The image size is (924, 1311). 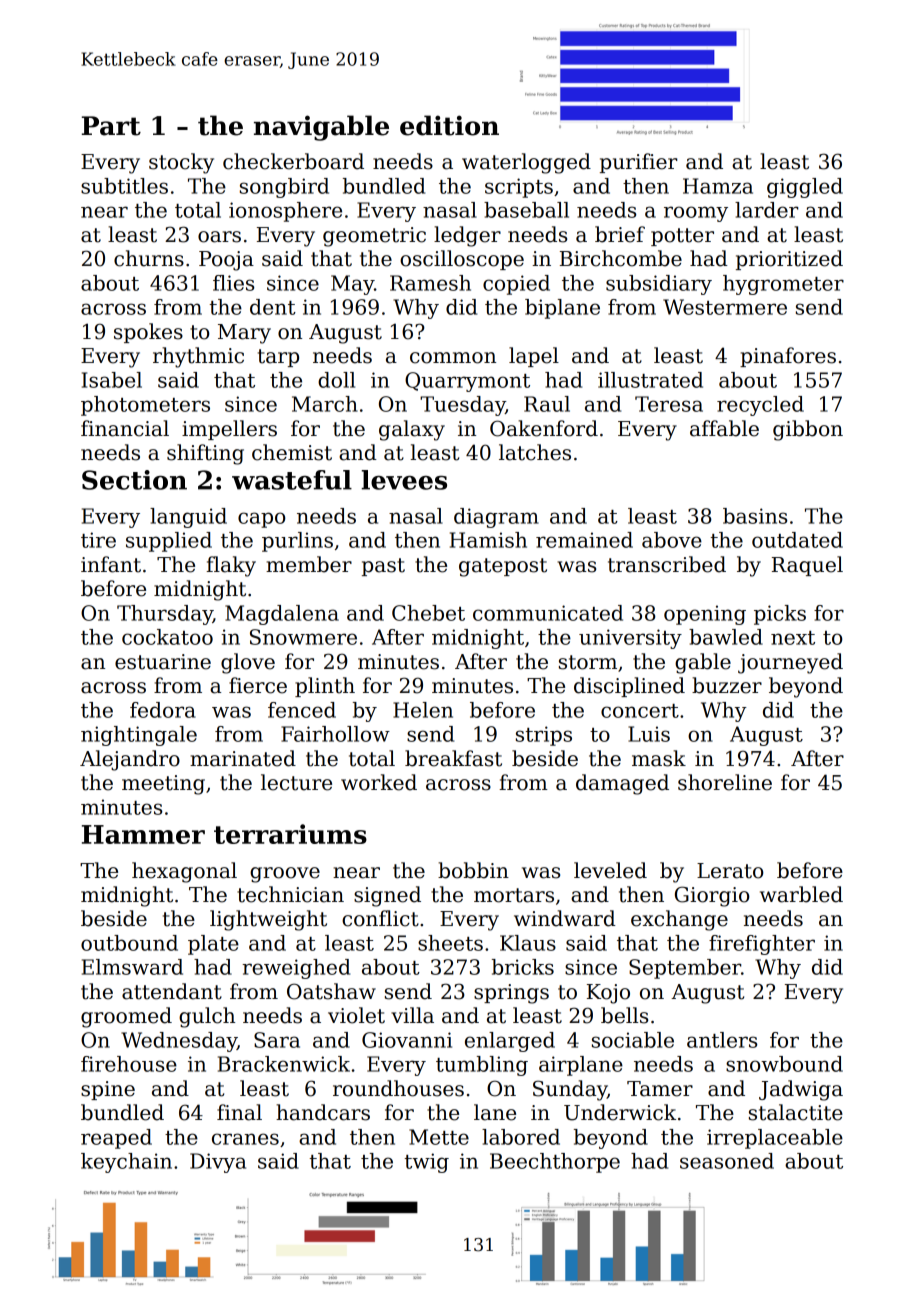 What do you see at coordinates (293, 161) in the screenshot?
I see `checkerboard` at bounding box center [293, 161].
